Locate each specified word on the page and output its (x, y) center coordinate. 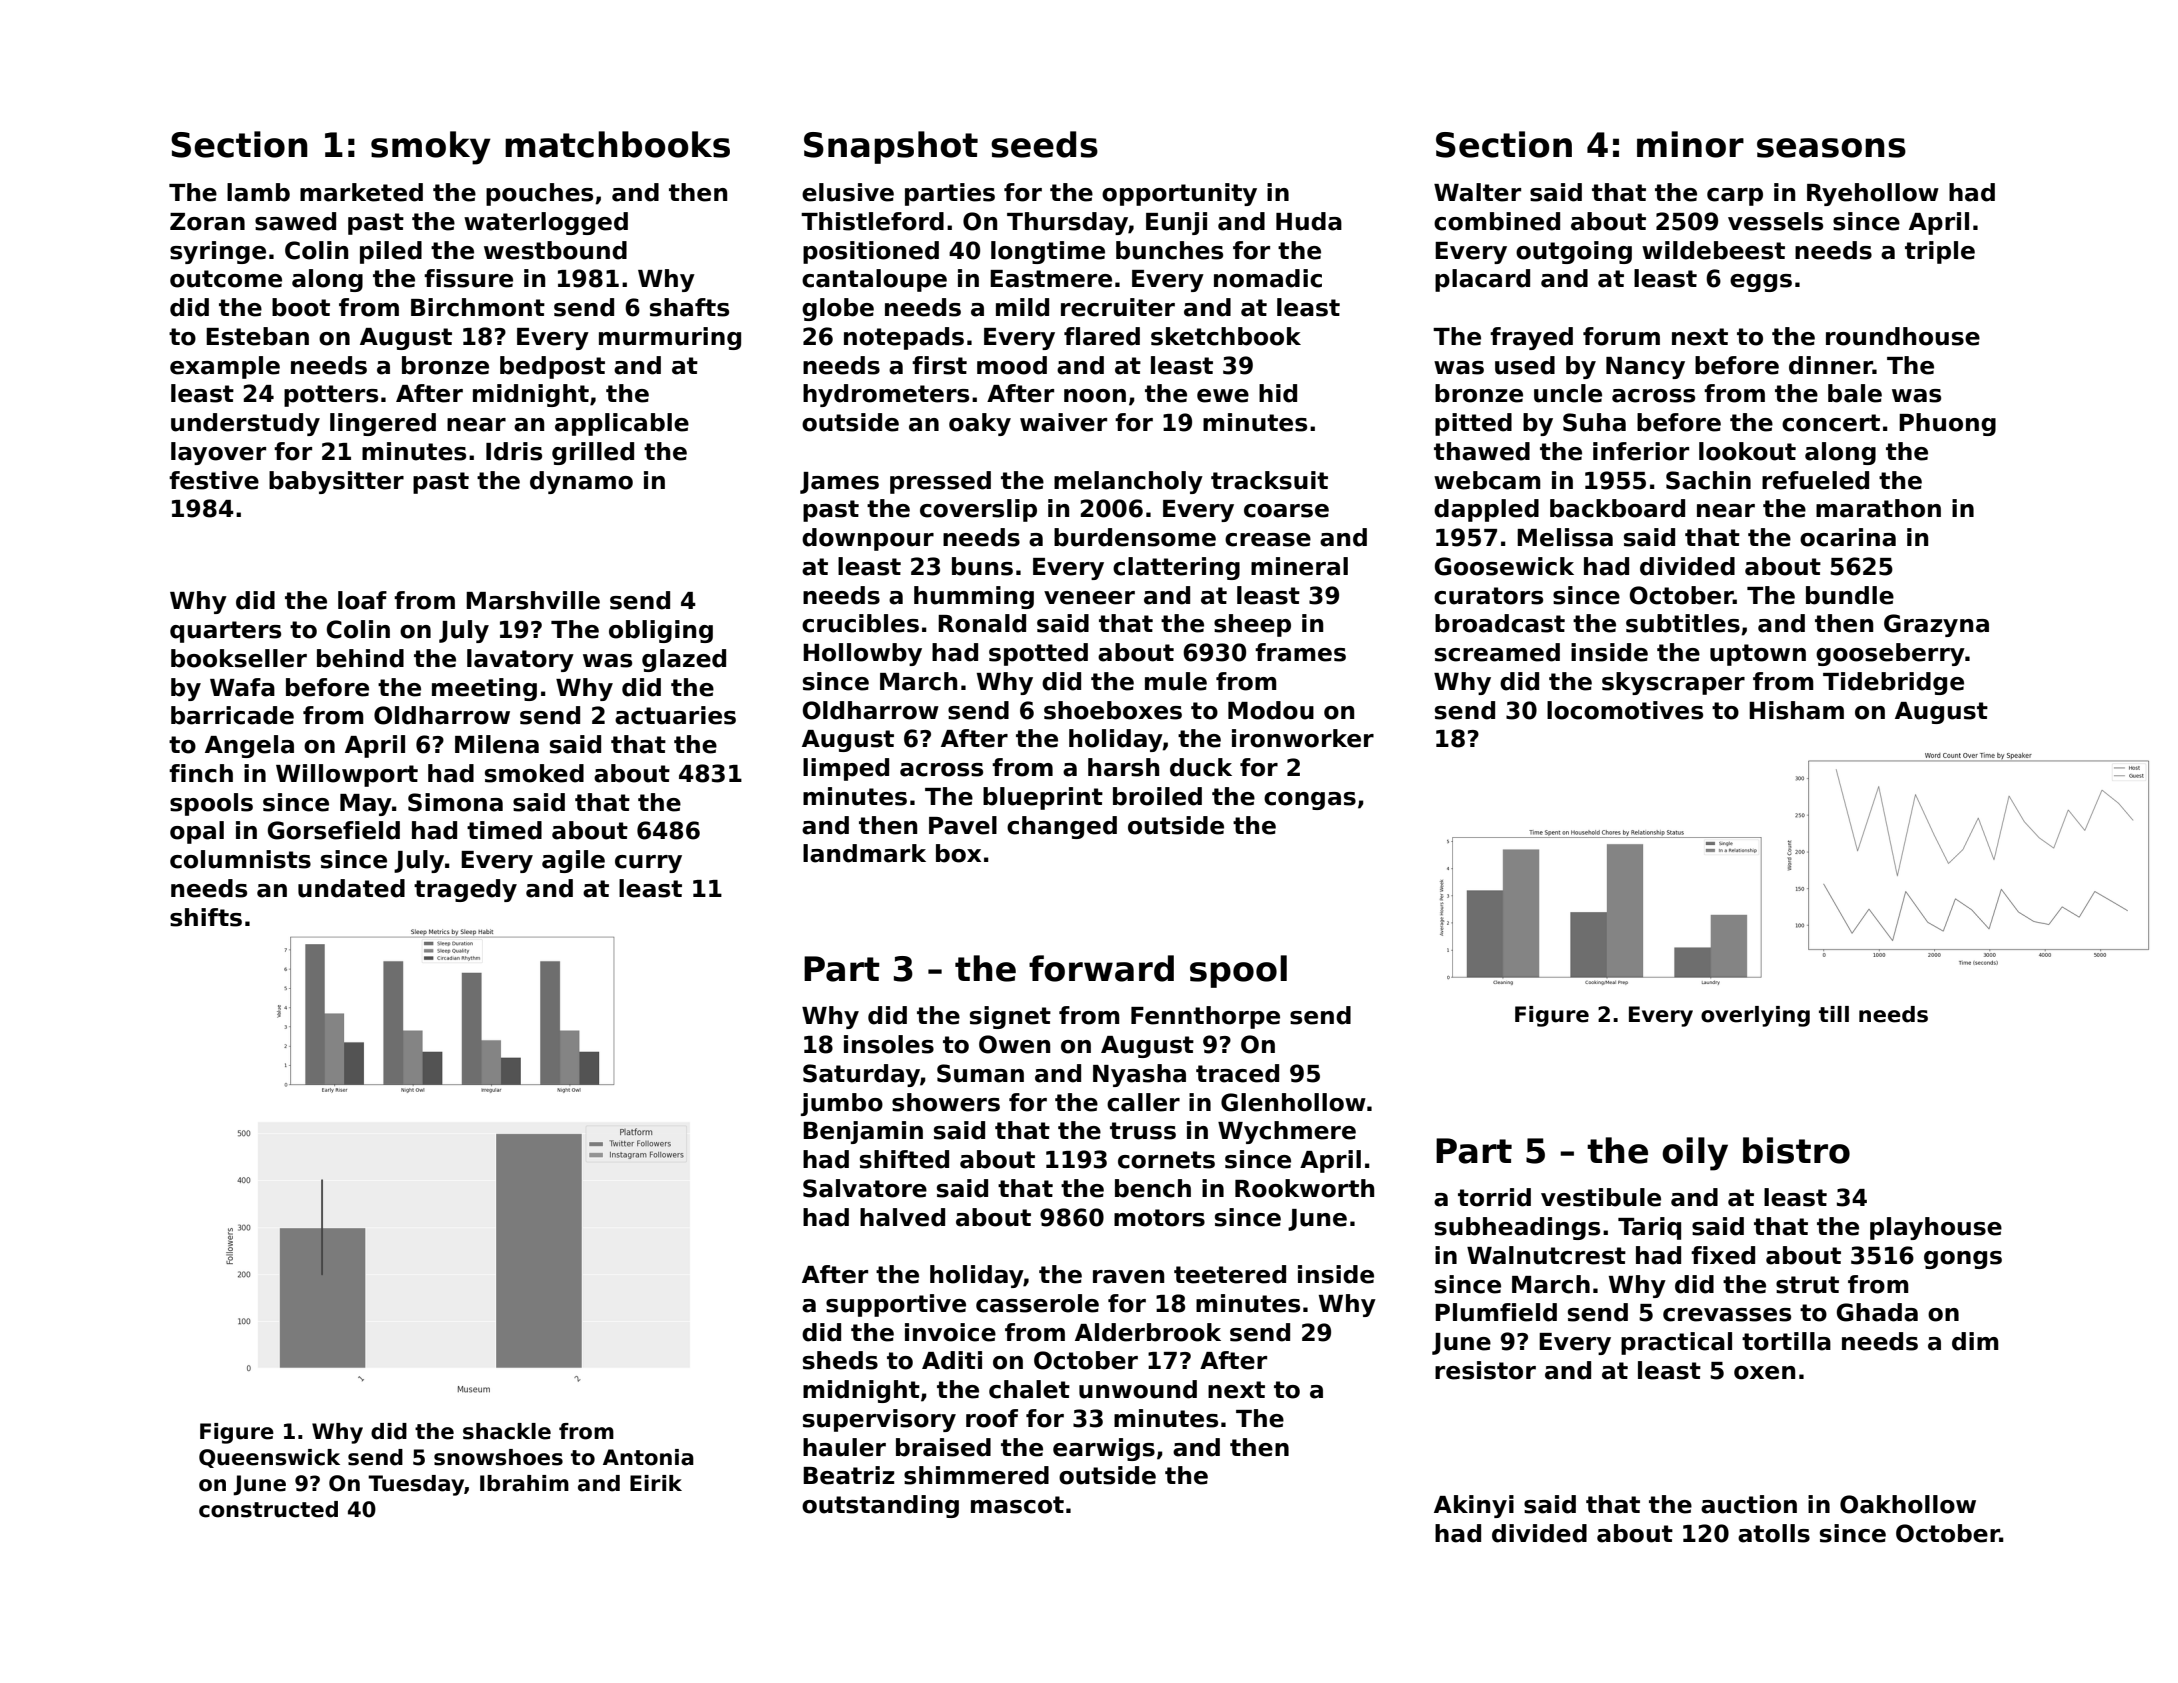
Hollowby (862, 654)
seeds (1044, 144)
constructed (268, 1509)
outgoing (1574, 252)
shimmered (976, 1475)
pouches (539, 194)
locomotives (1625, 710)
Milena (497, 744)
